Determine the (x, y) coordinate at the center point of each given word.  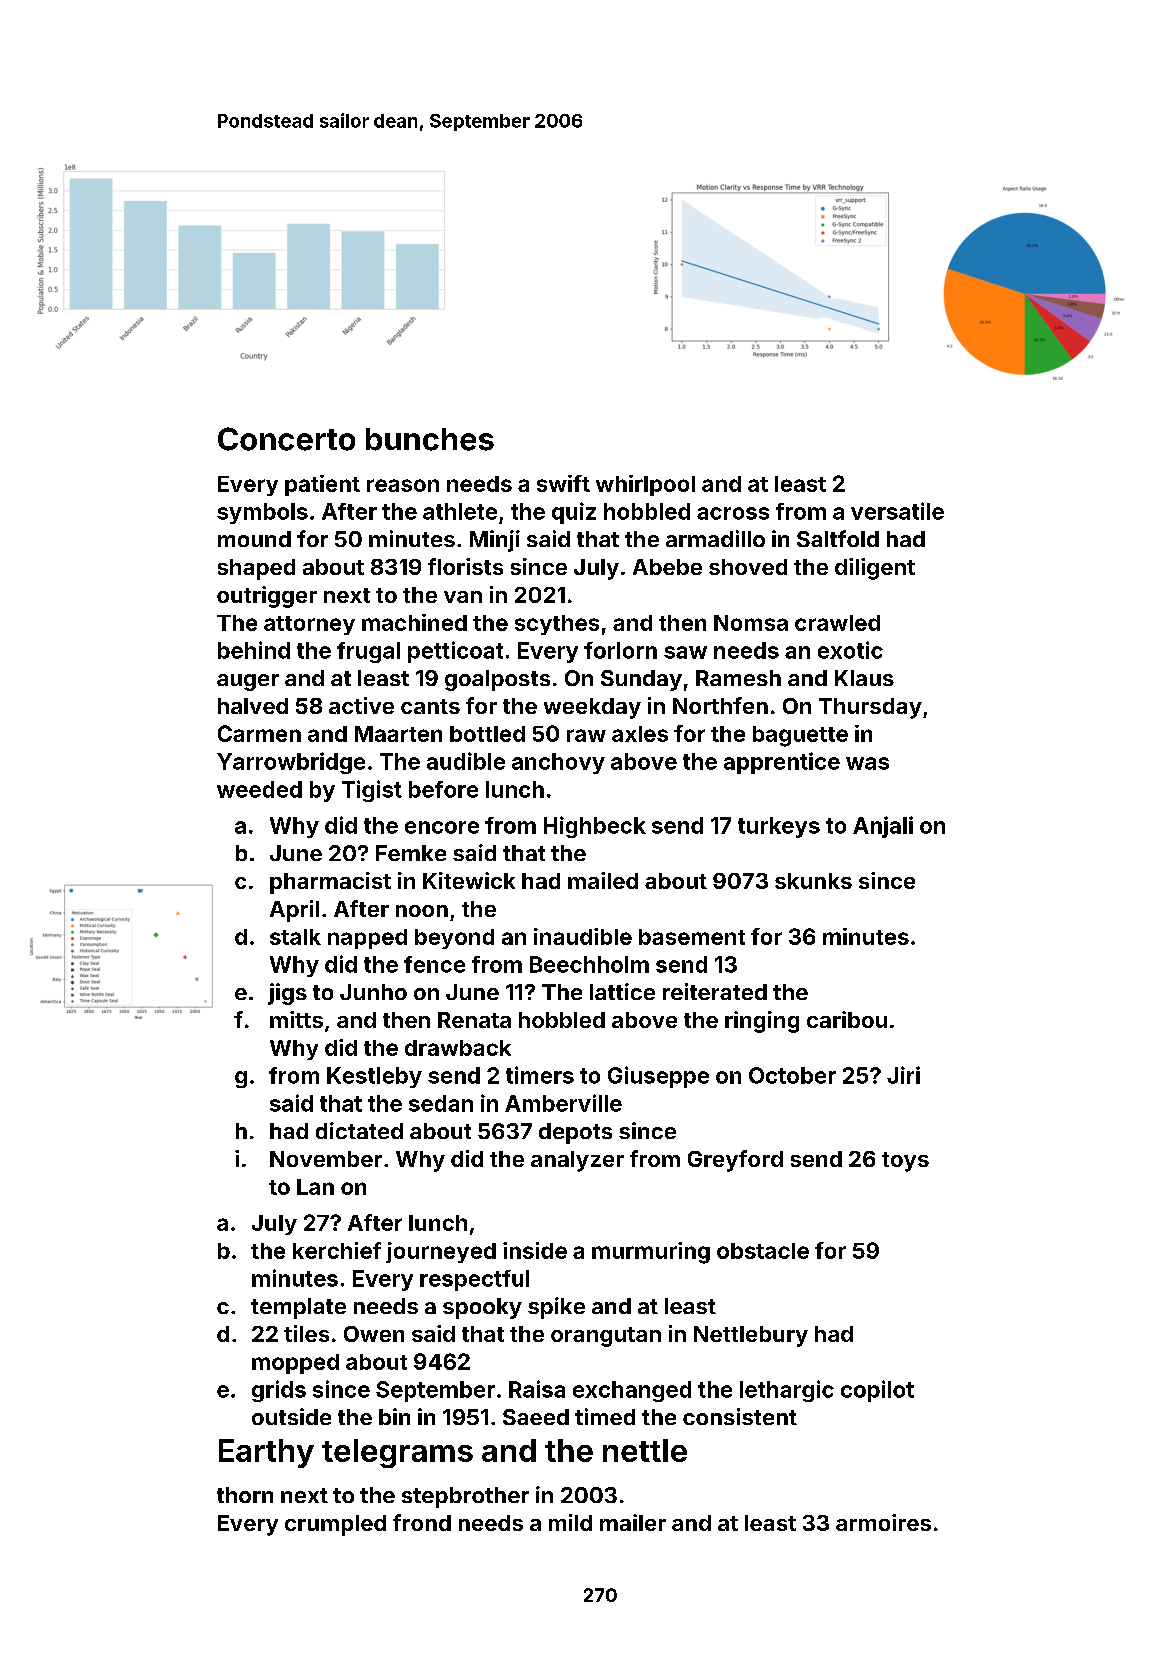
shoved (748, 567)
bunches (430, 439)
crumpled (335, 1525)
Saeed (536, 1417)
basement (692, 937)
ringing (762, 1022)
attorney (309, 625)
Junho (373, 992)
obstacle (763, 1251)
